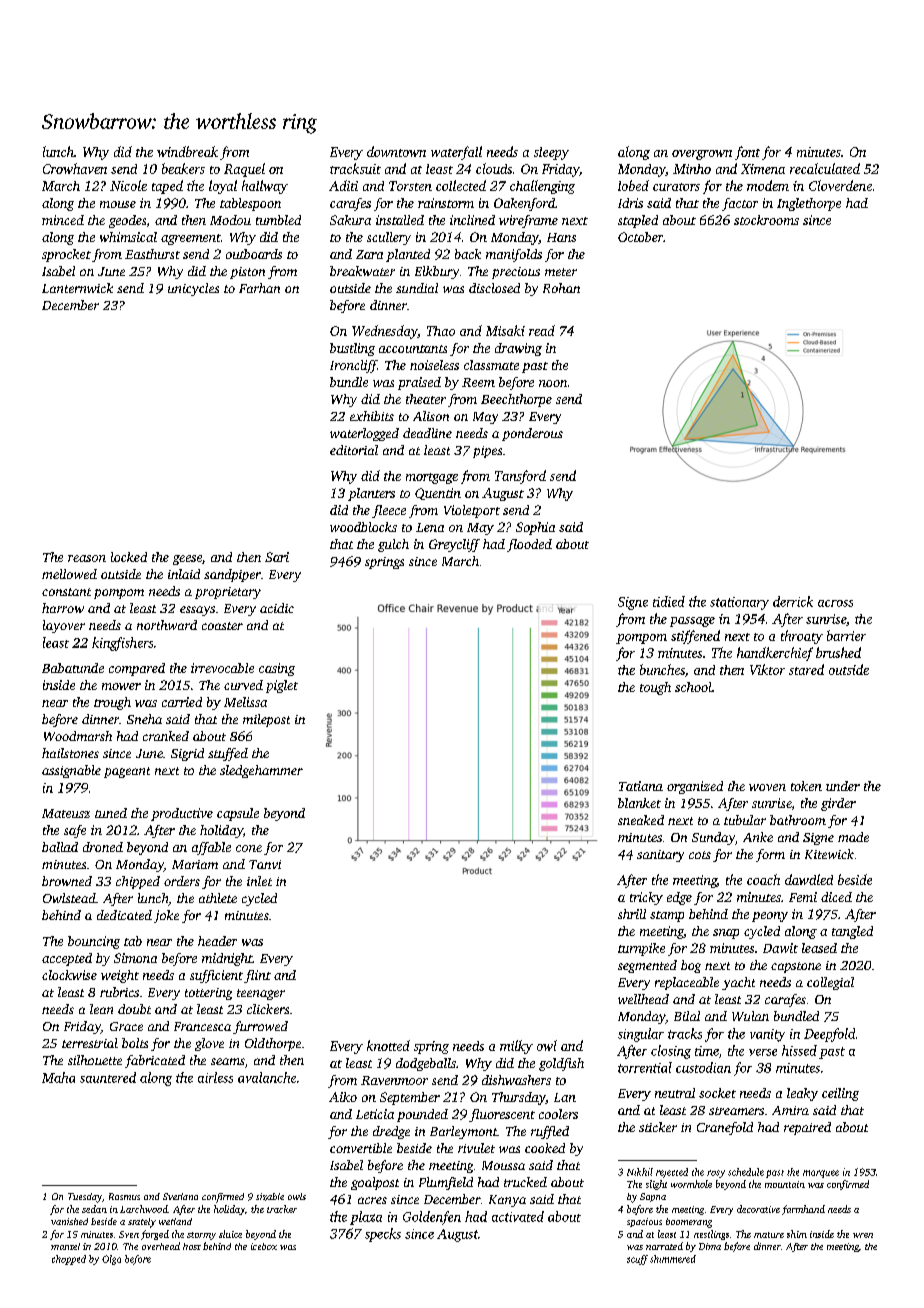  What do you see at coordinates (553, 383) in the screenshot?
I see `noon` at bounding box center [553, 383].
